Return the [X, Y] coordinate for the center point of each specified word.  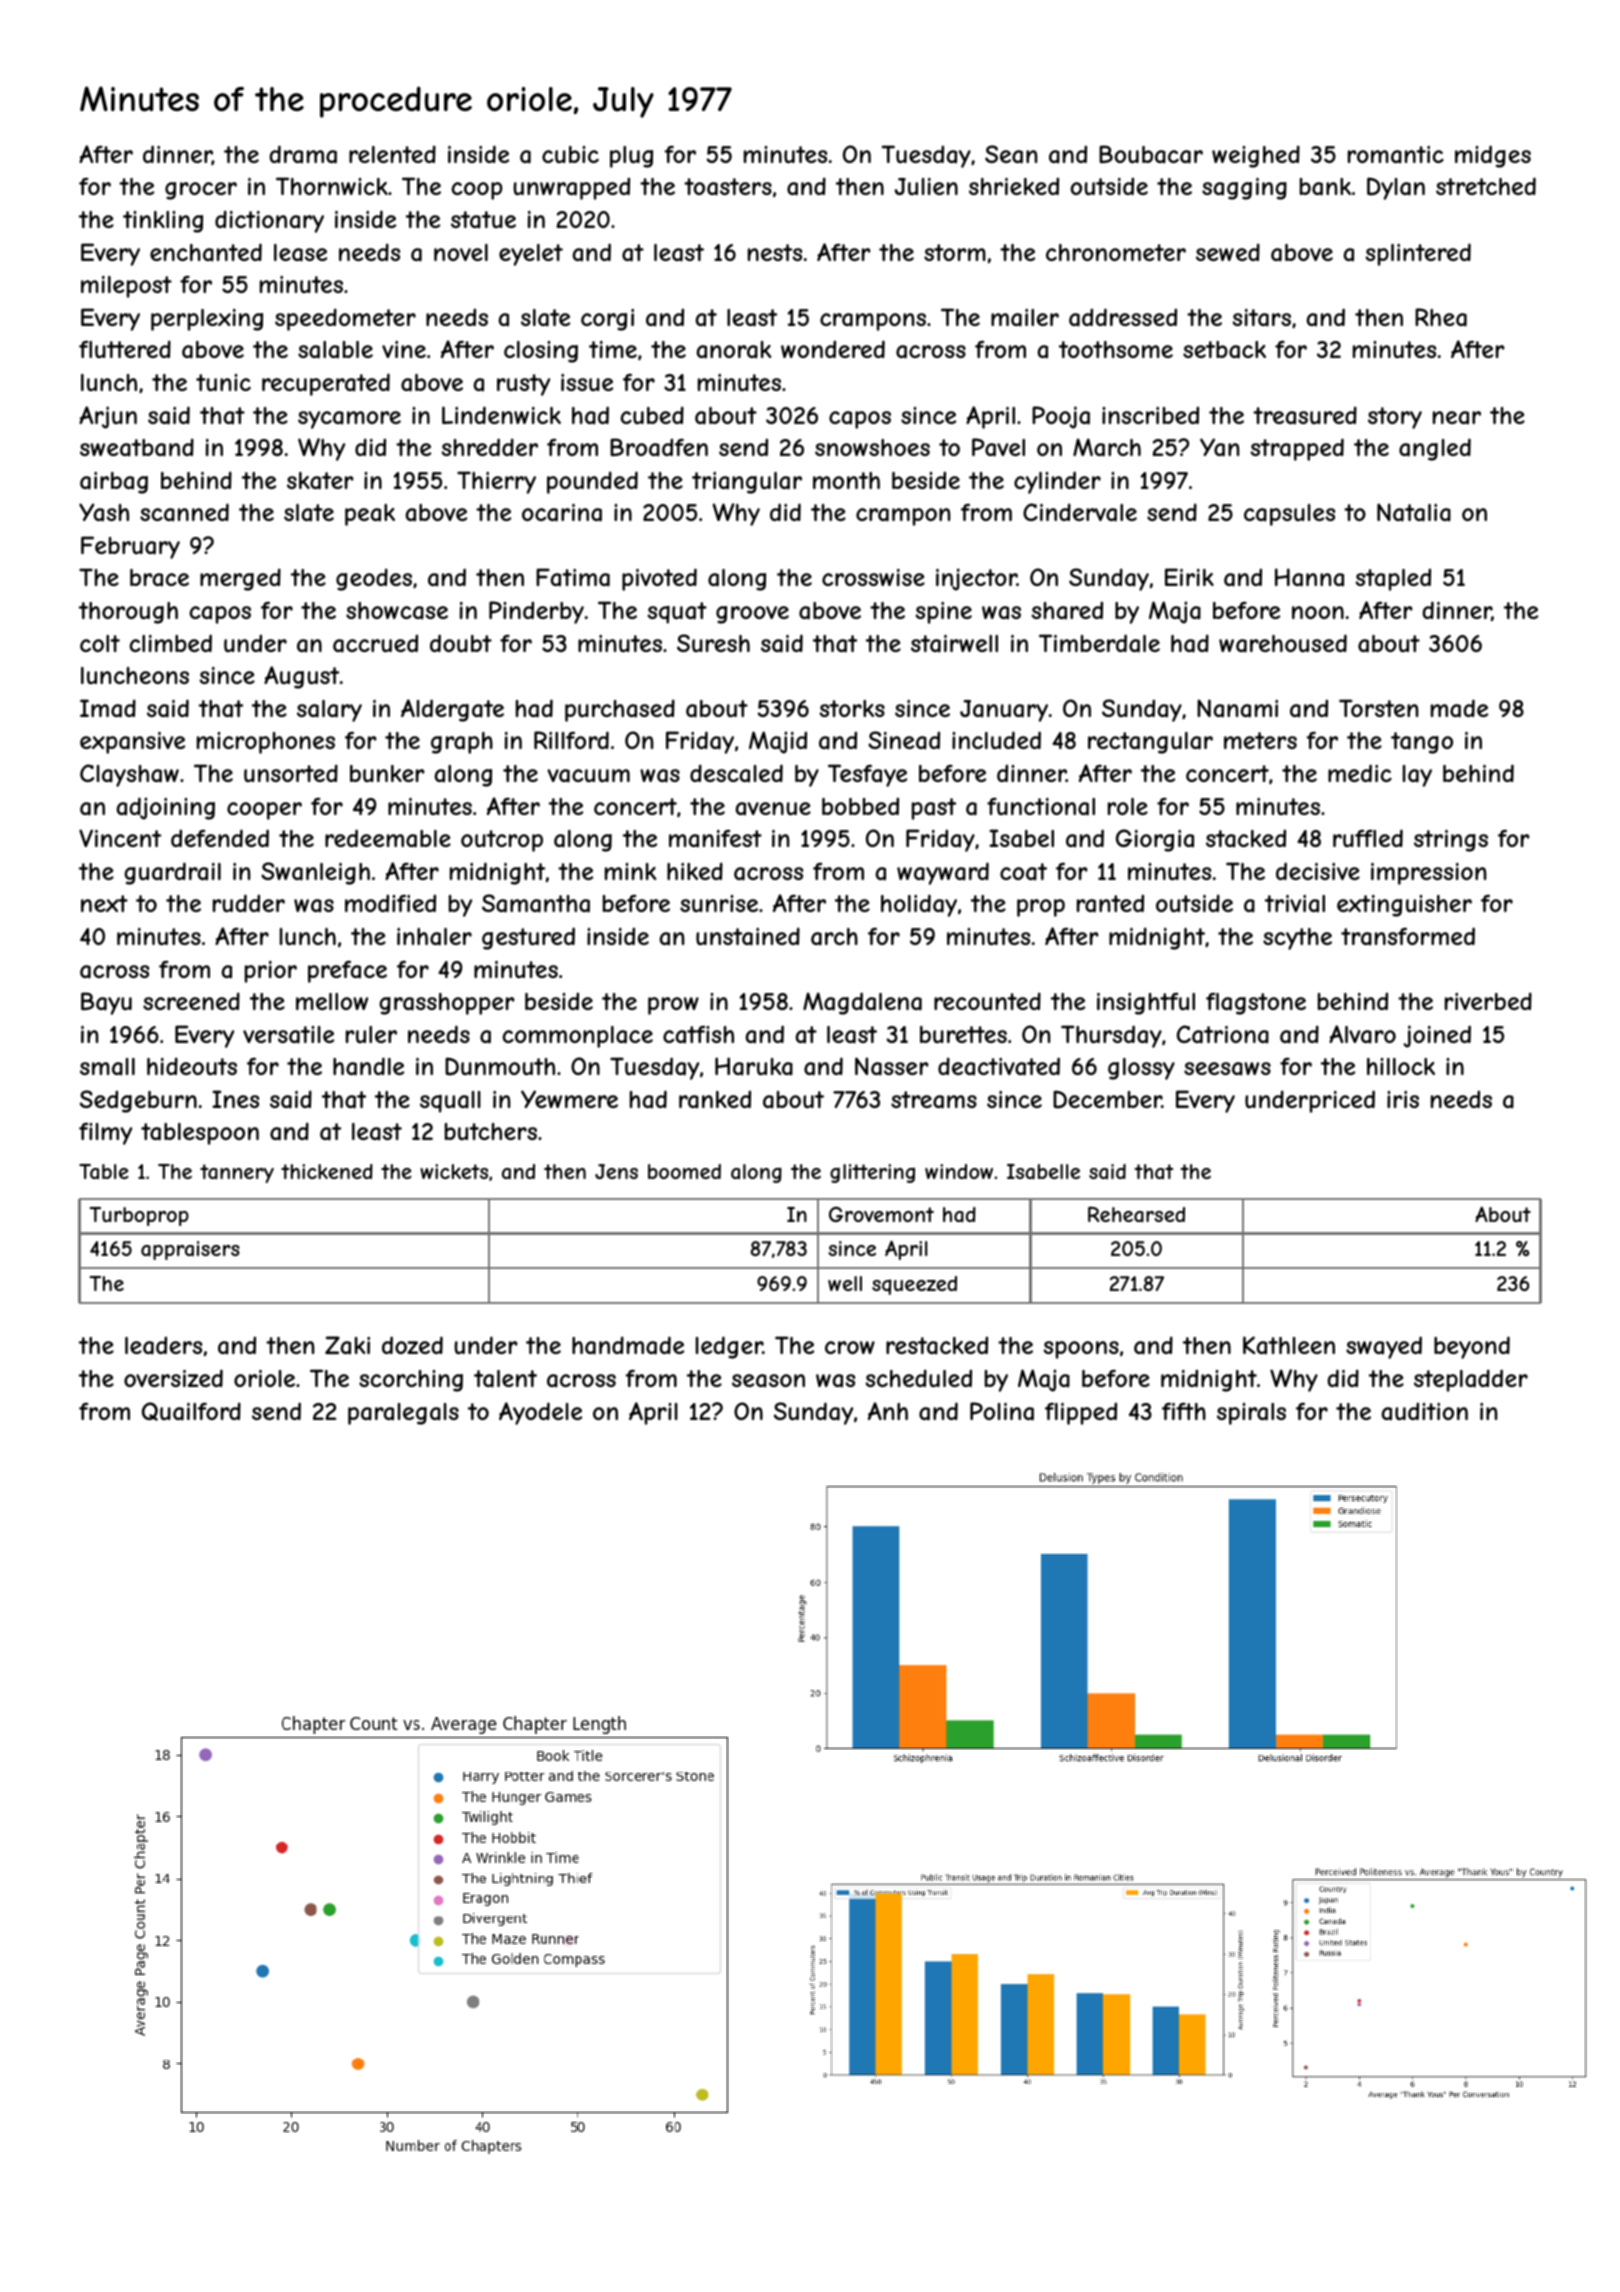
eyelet [531, 255]
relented [392, 154]
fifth [1184, 1411]
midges [1493, 156]
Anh [888, 1411]
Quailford [191, 1411]
